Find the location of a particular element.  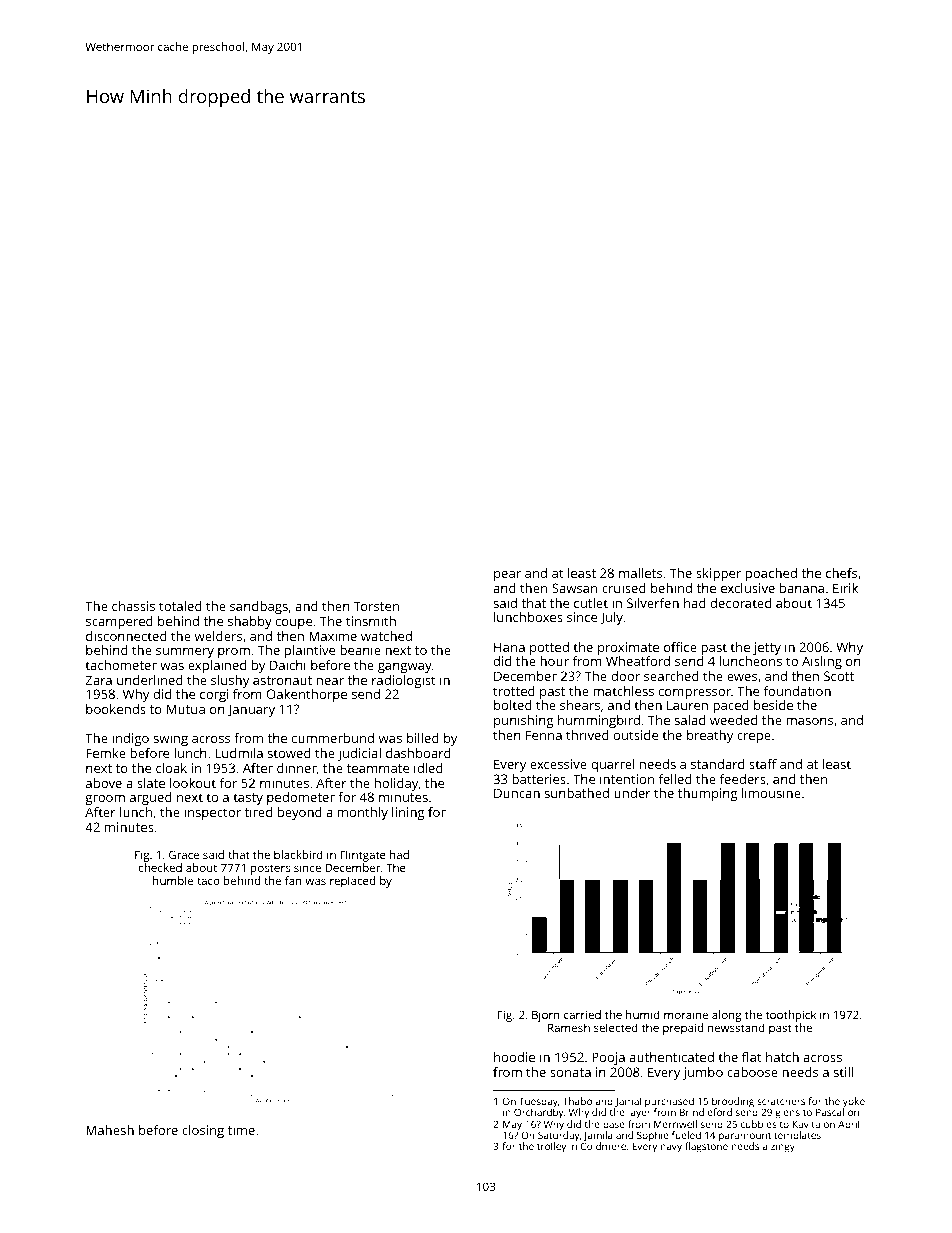

Mahesh is located at coordinates (110, 1130).
